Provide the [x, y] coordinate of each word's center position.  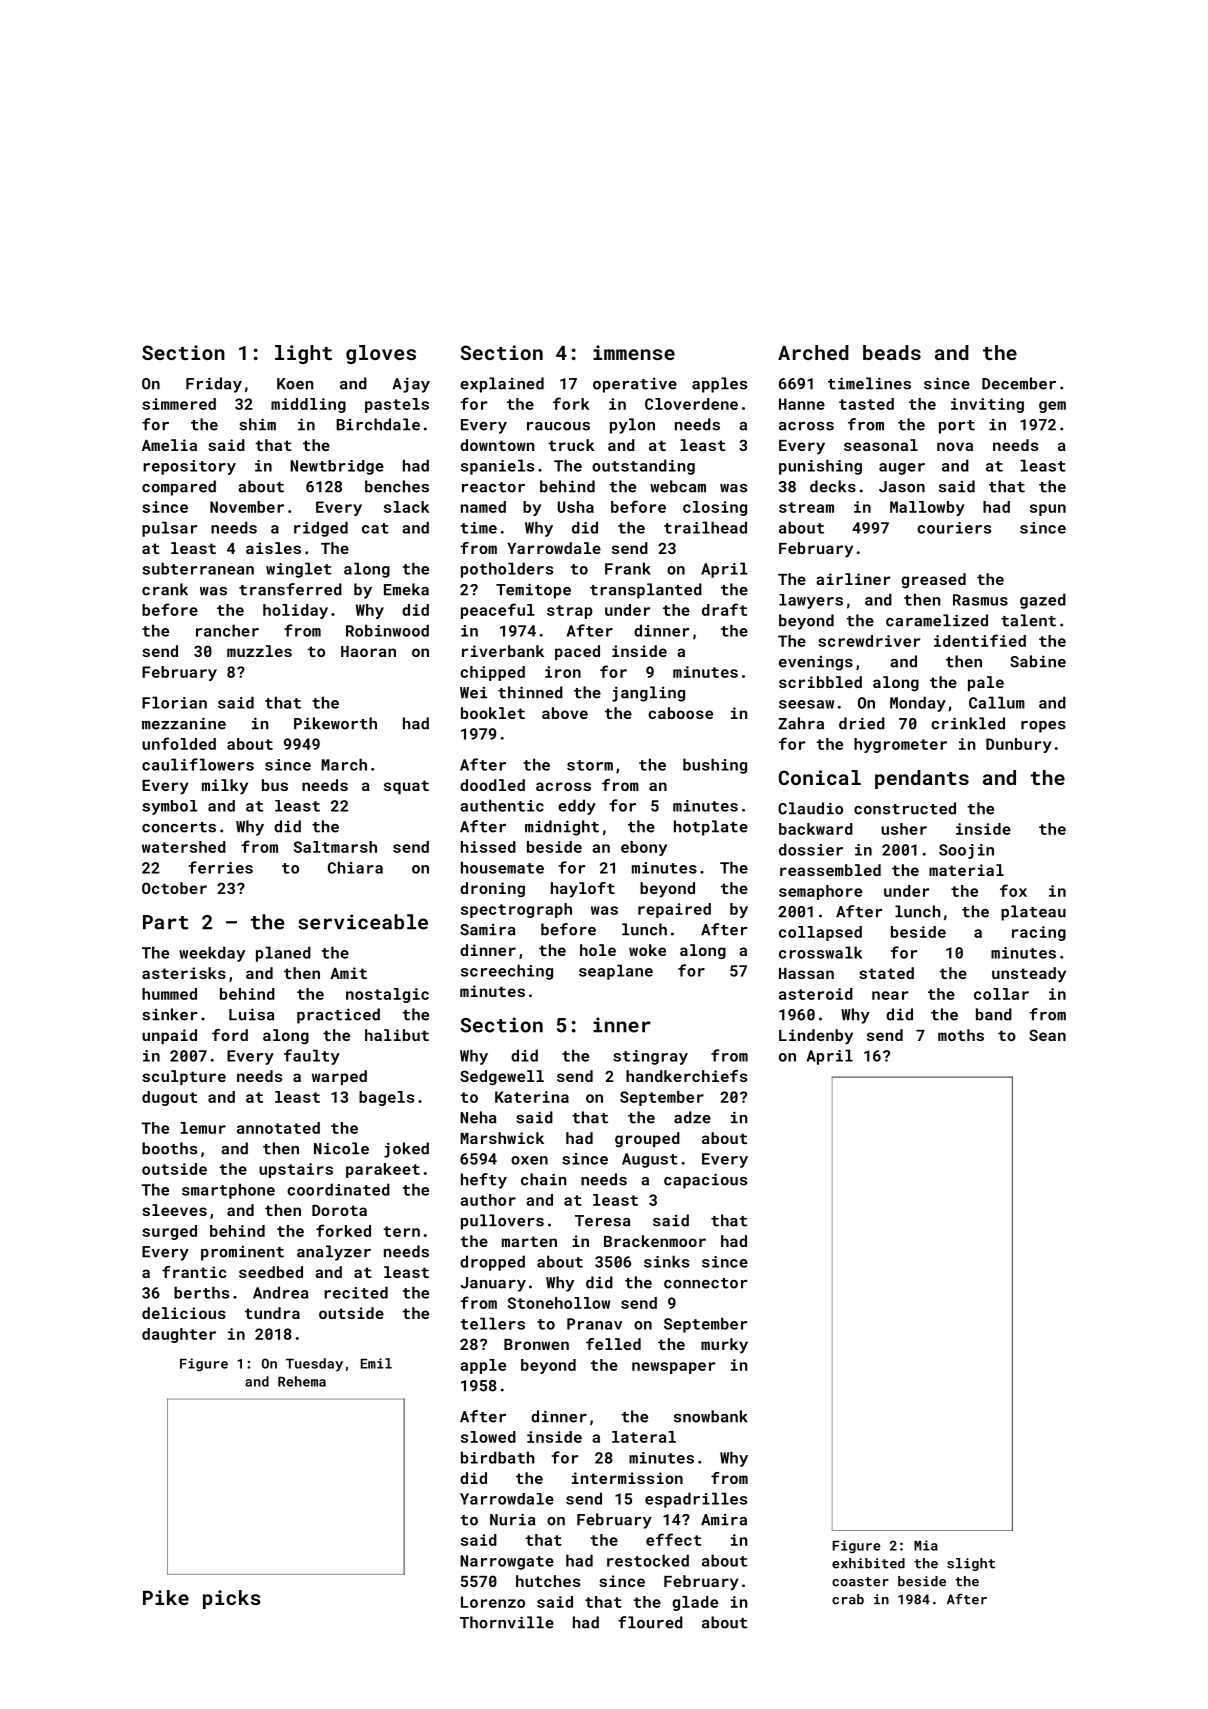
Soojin [966, 851]
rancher [227, 630]
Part [165, 922]
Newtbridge [337, 467]
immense [634, 352]
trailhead [705, 527]
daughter [179, 1335]
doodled [492, 785]
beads [892, 352]
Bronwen [536, 1344]
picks [231, 1599]
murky [724, 1346]
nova [955, 446]
